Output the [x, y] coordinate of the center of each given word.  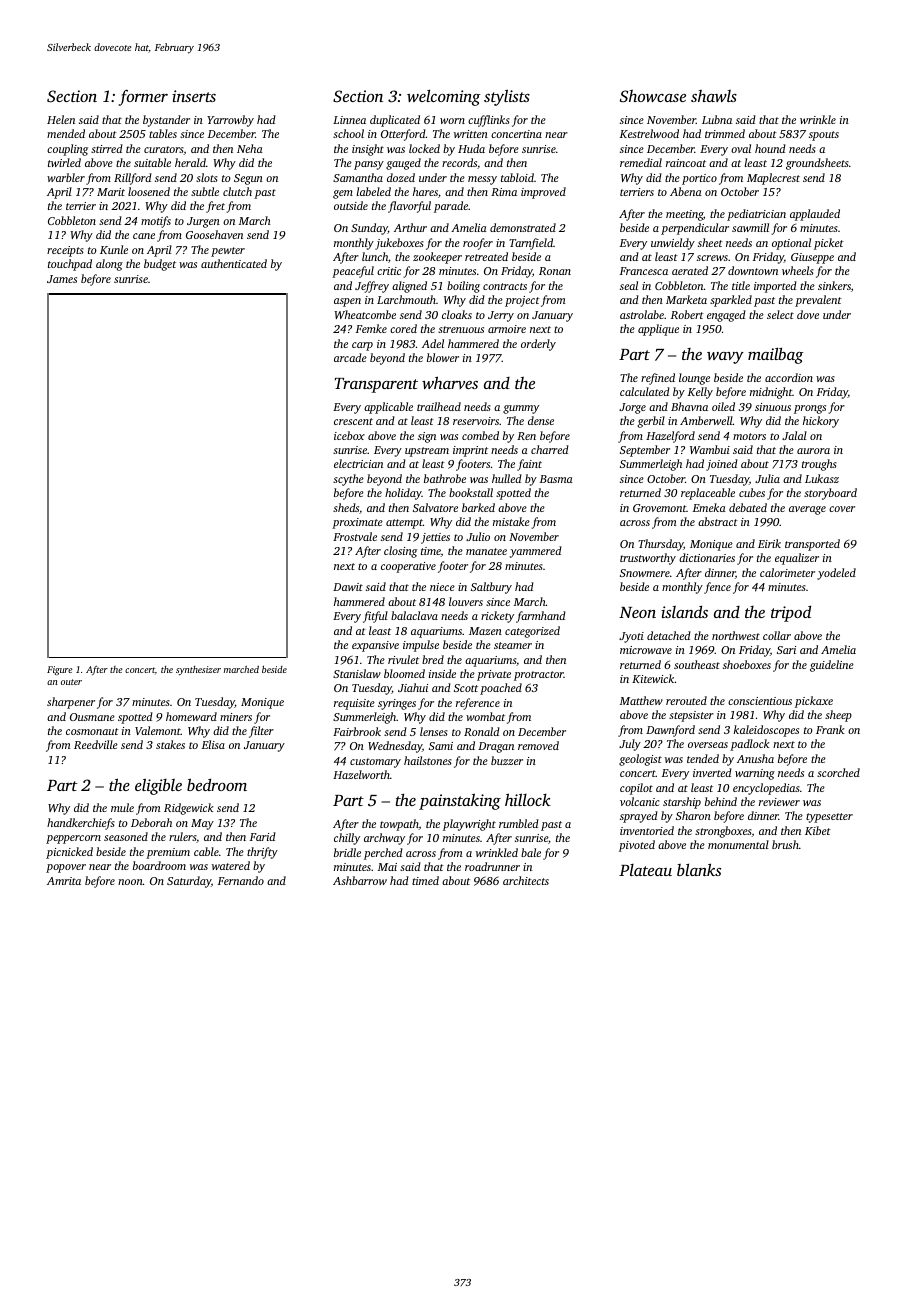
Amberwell [706, 420]
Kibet [818, 830]
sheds [346, 507]
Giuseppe [812, 258]
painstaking [460, 801]
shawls [714, 96]
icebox [349, 435]
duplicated [395, 121]
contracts [505, 286]
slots [207, 177]
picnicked [69, 853]
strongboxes [723, 832]
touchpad [70, 265]
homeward [191, 716]
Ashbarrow [360, 880]
